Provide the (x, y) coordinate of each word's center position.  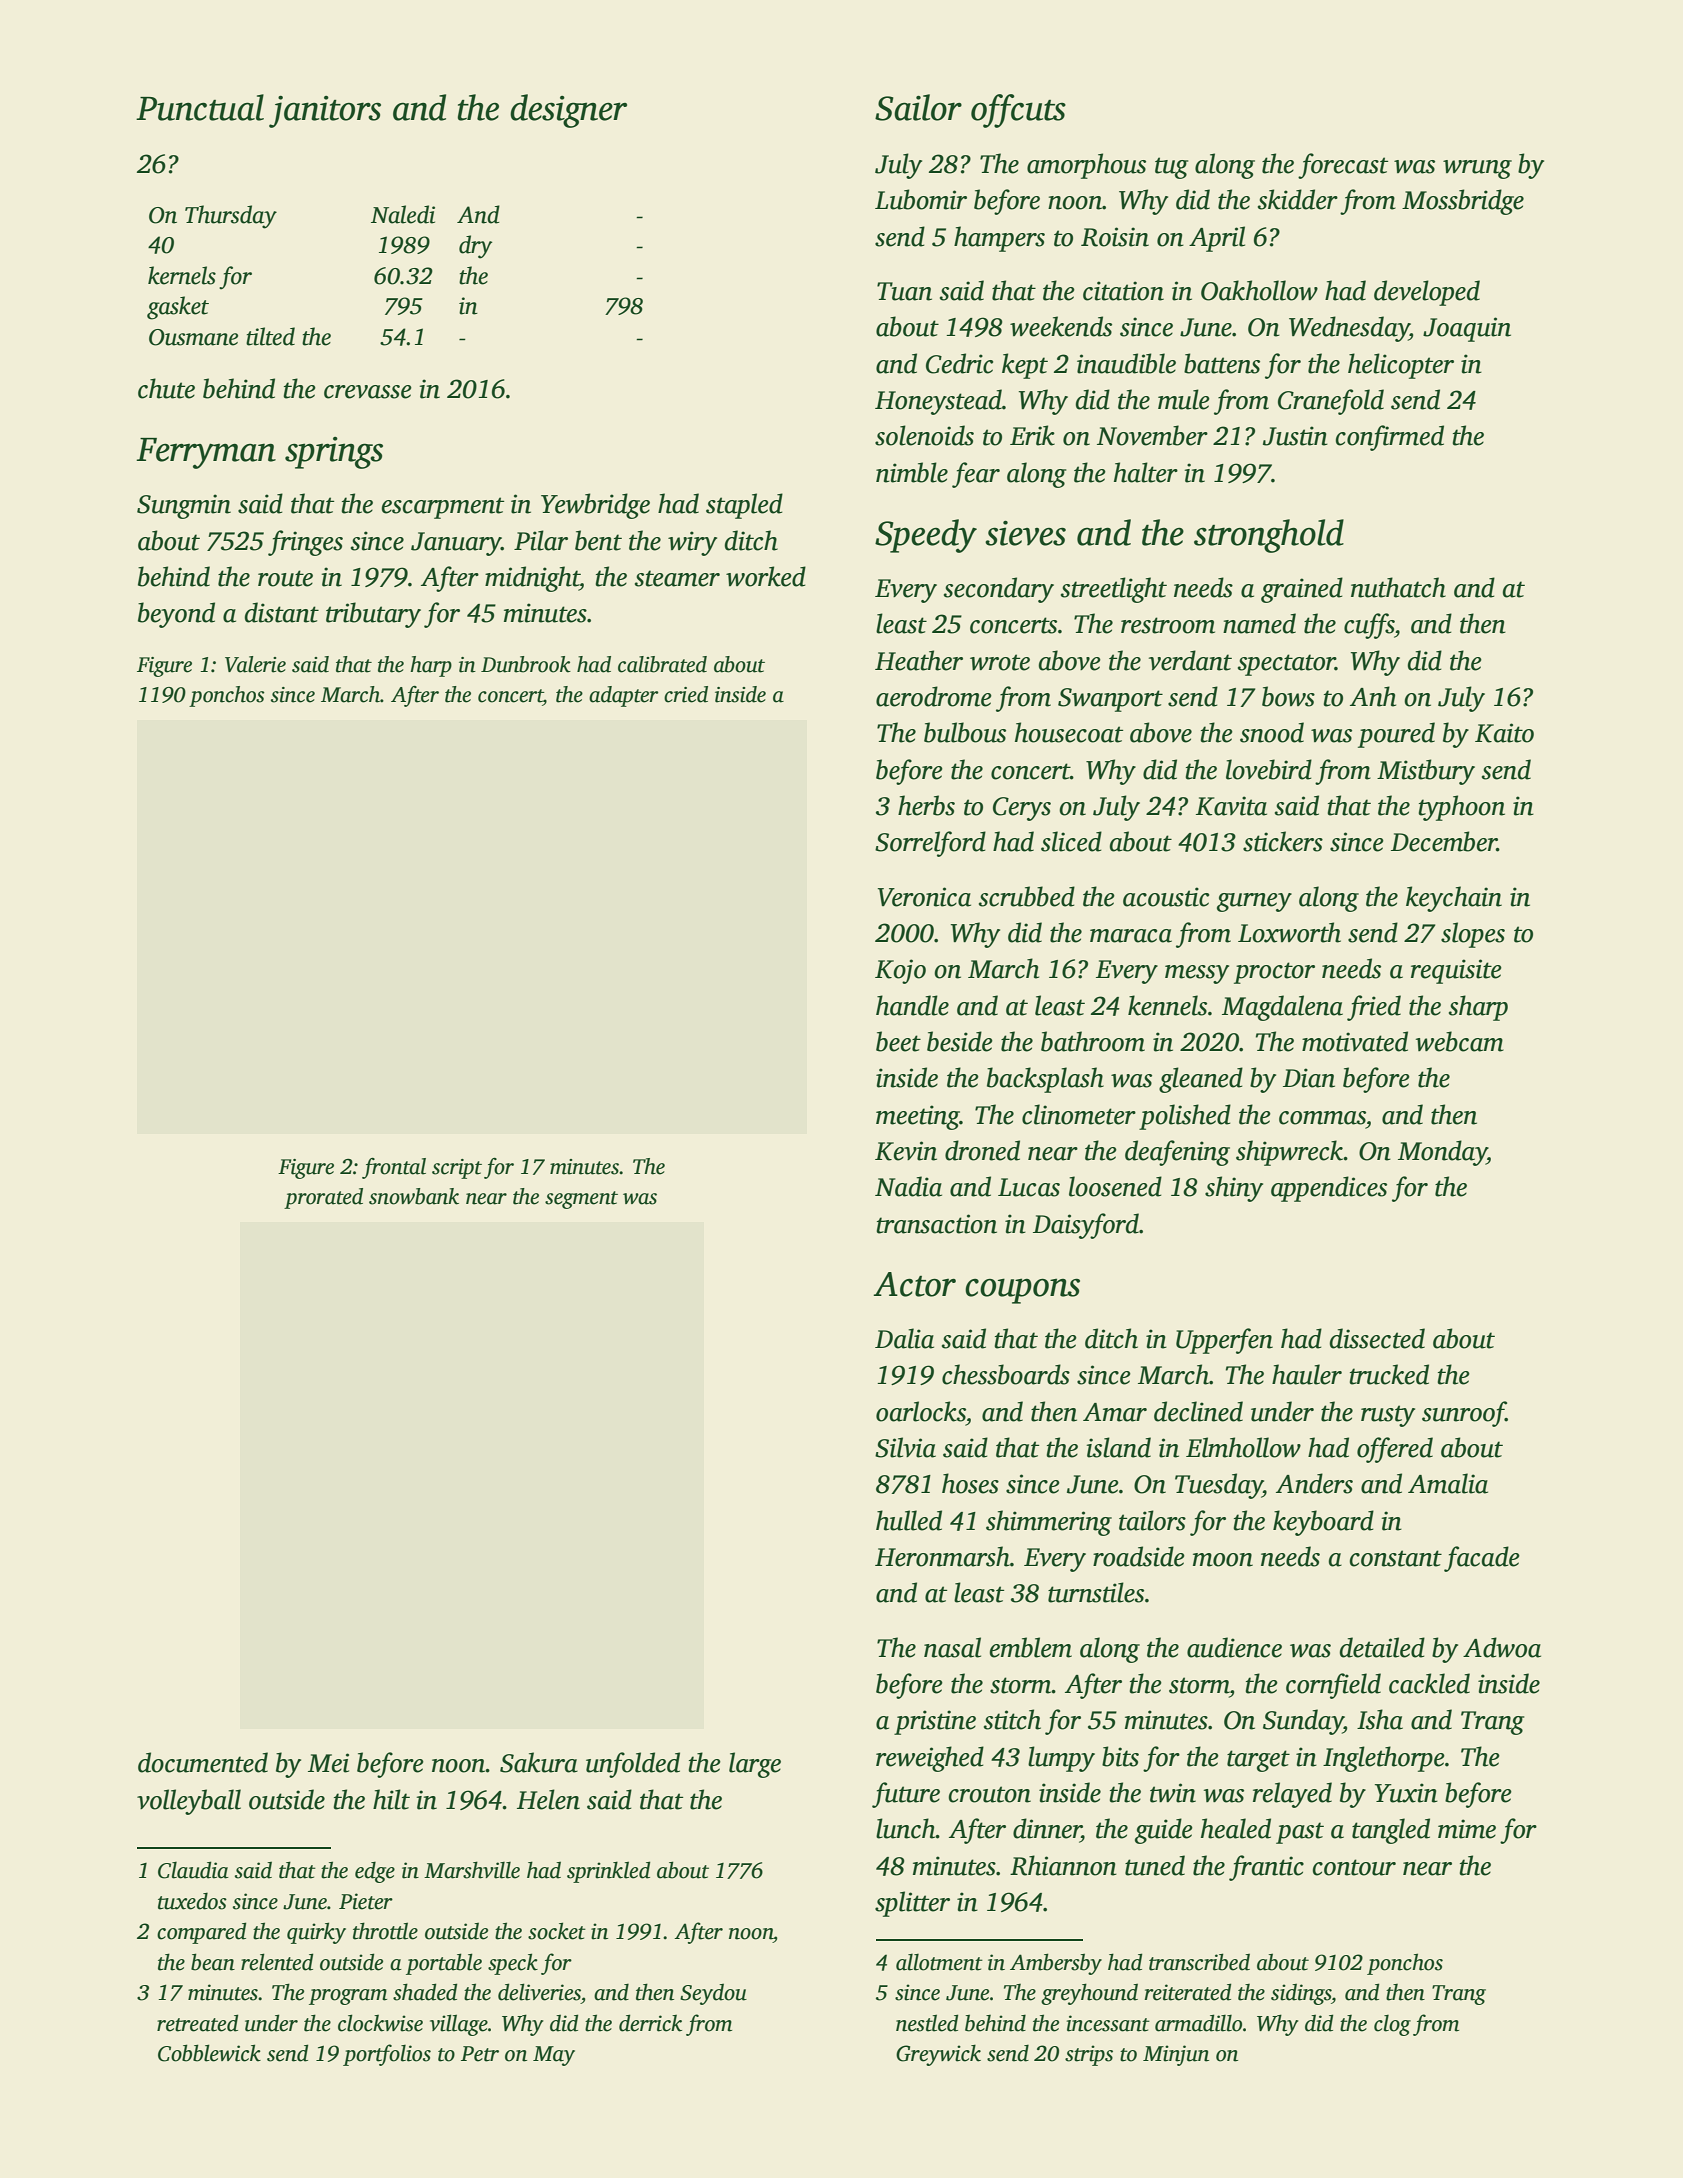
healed (1236, 1828)
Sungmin (184, 506)
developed (1427, 293)
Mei (328, 1763)
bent (598, 540)
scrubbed (1027, 896)
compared (201, 1933)
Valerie (255, 664)
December (1444, 841)
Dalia (904, 1338)
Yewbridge (595, 506)
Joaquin (1467, 329)
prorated (323, 1198)
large (755, 1765)
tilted (270, 336)
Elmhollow (1243, 1447)
